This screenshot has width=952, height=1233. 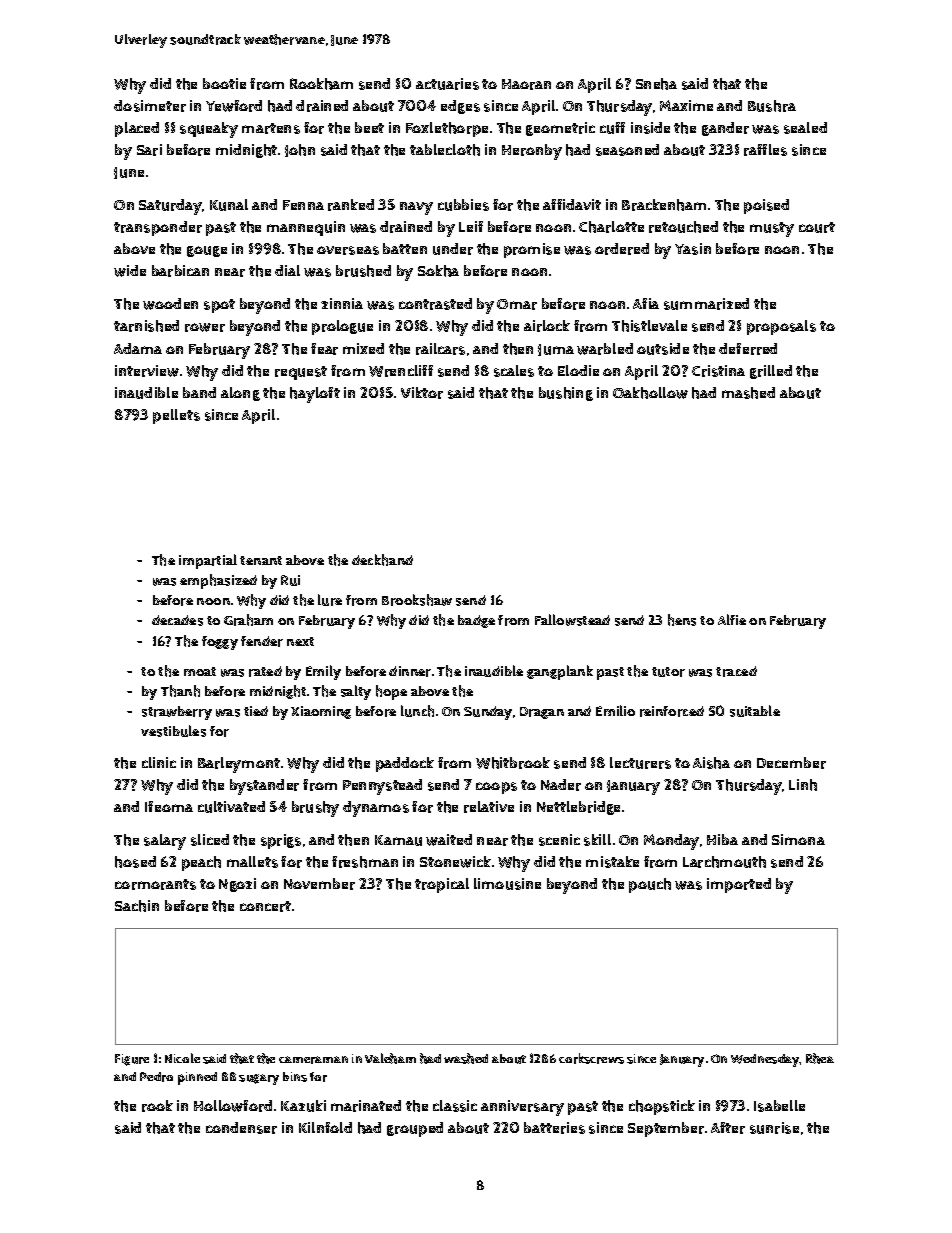 What do you see at coordinates (224, 83) in the screenshot?
I see `bootie` at bounding box center [224, 83].
